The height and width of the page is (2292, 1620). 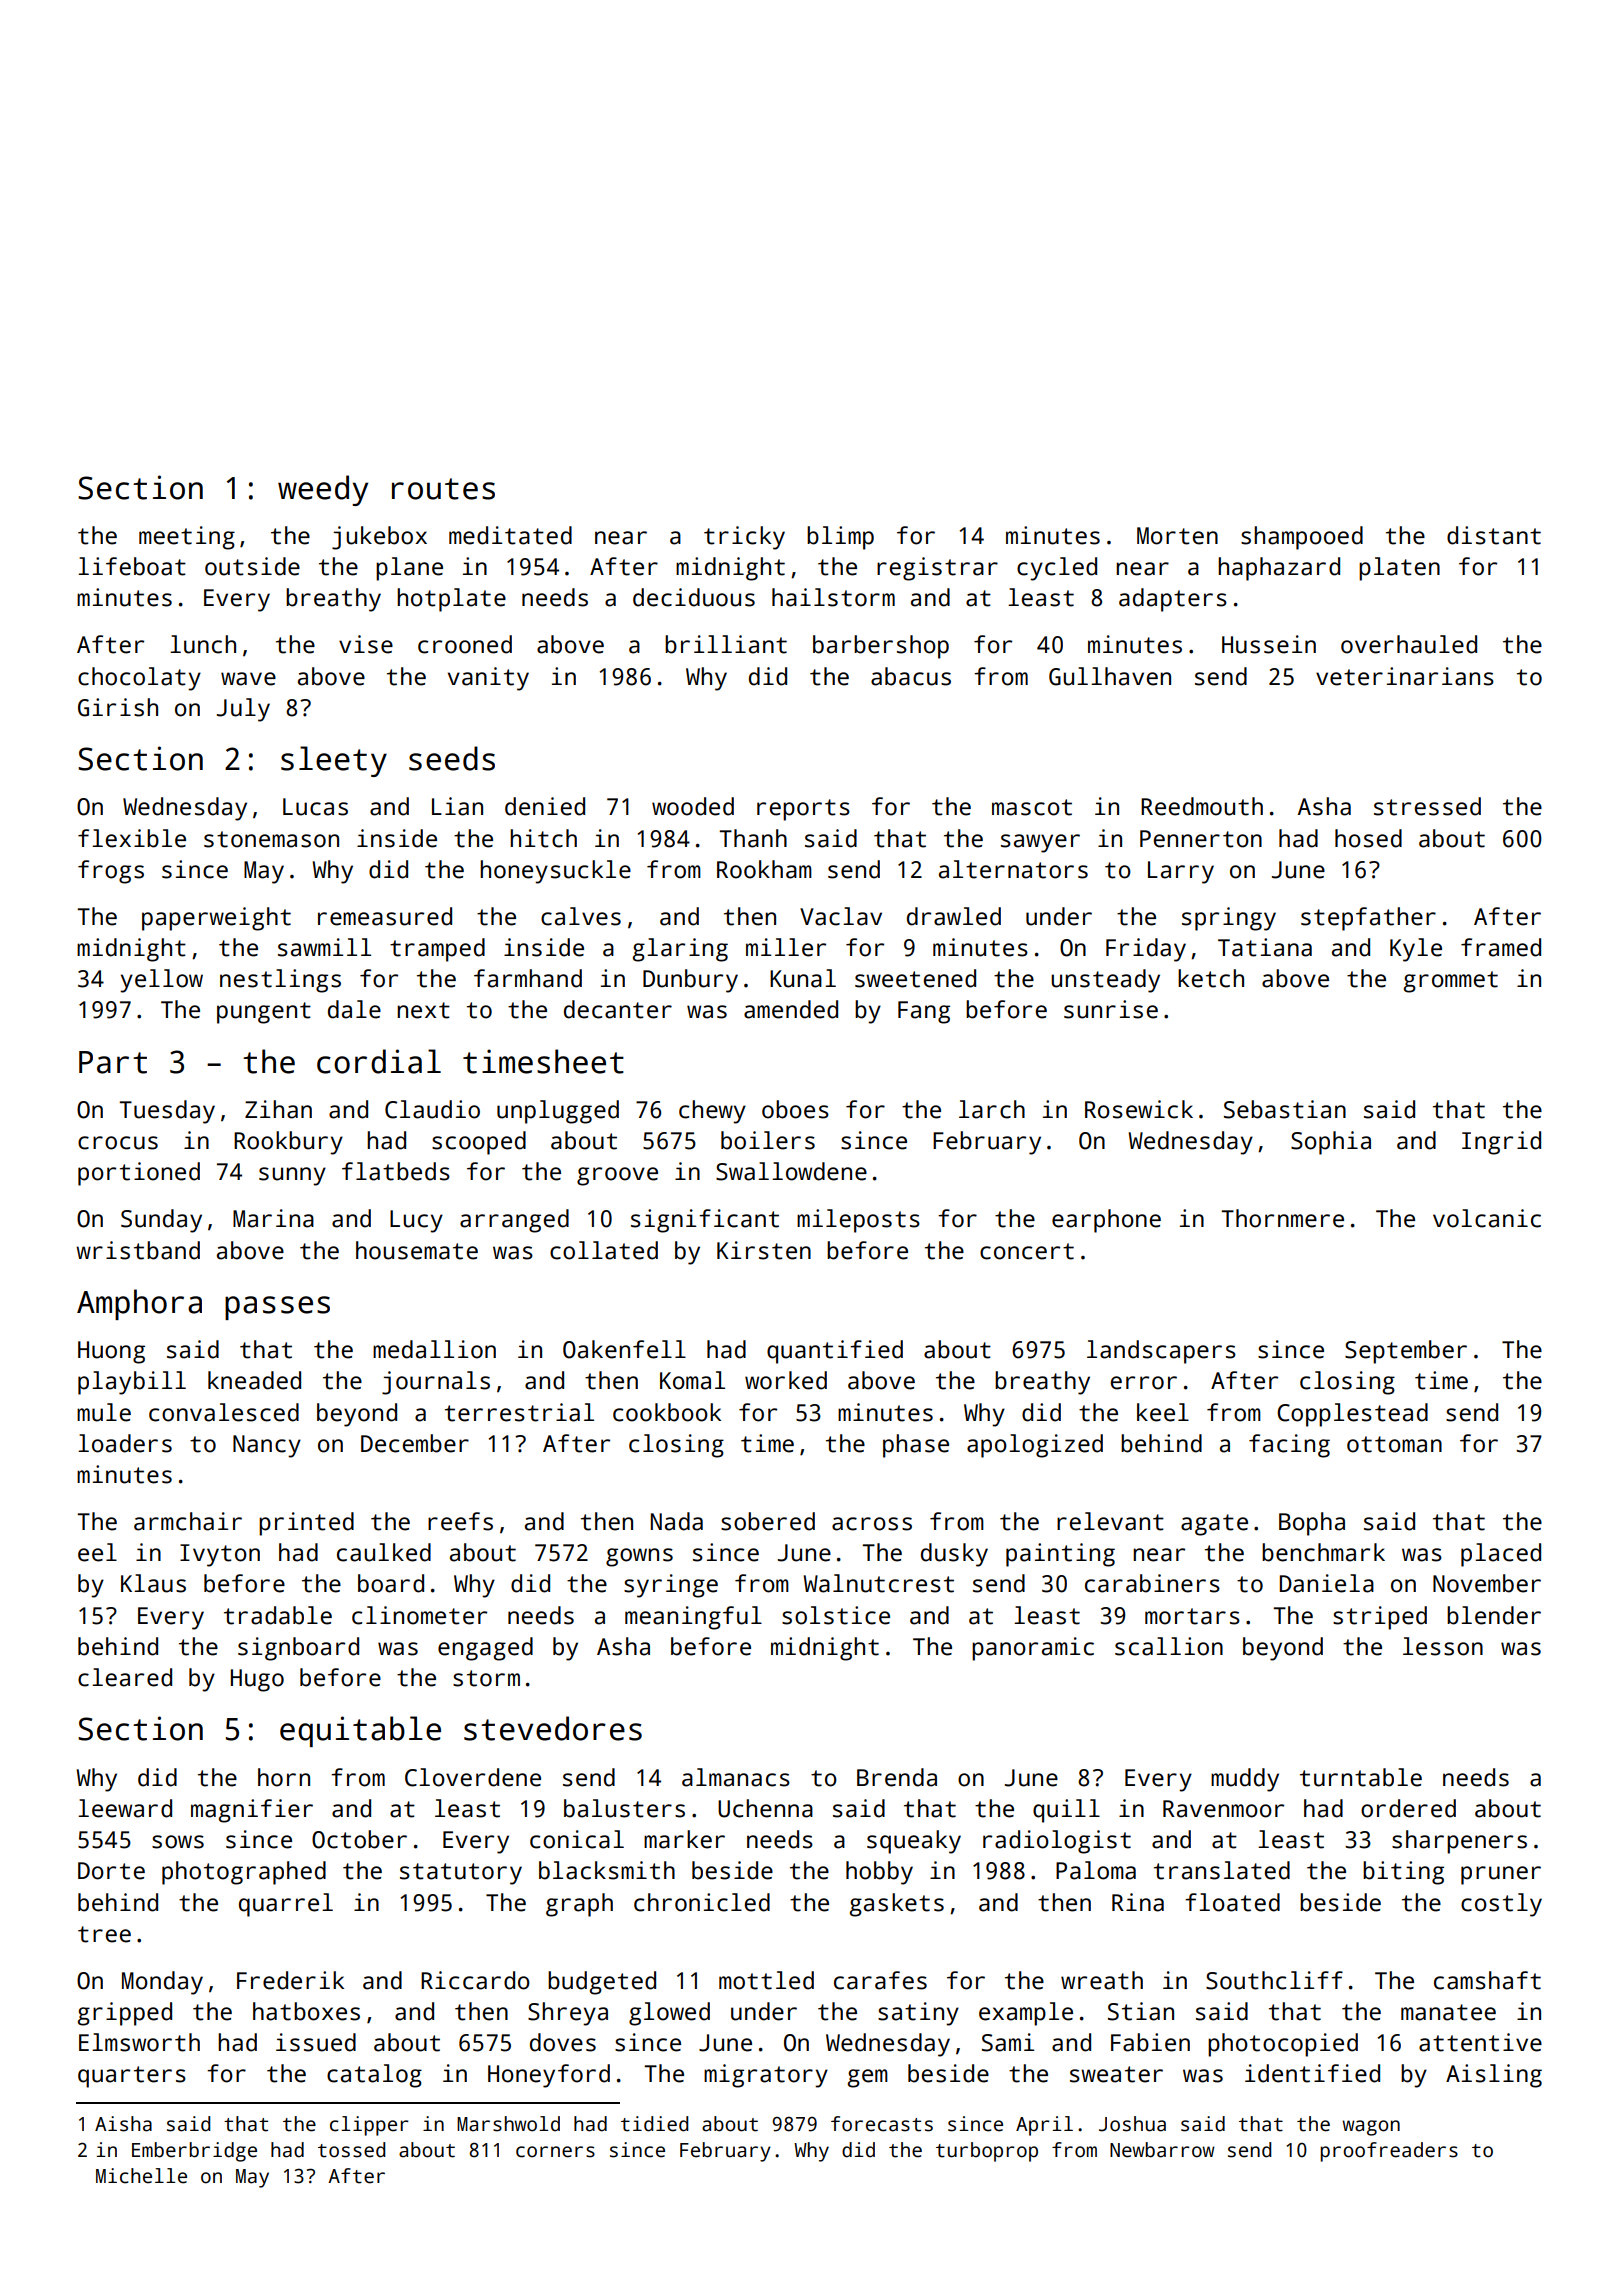 What do you see at coordinates (443, 489) in the page?
I see `routes` at bounding box center [443, 489].
